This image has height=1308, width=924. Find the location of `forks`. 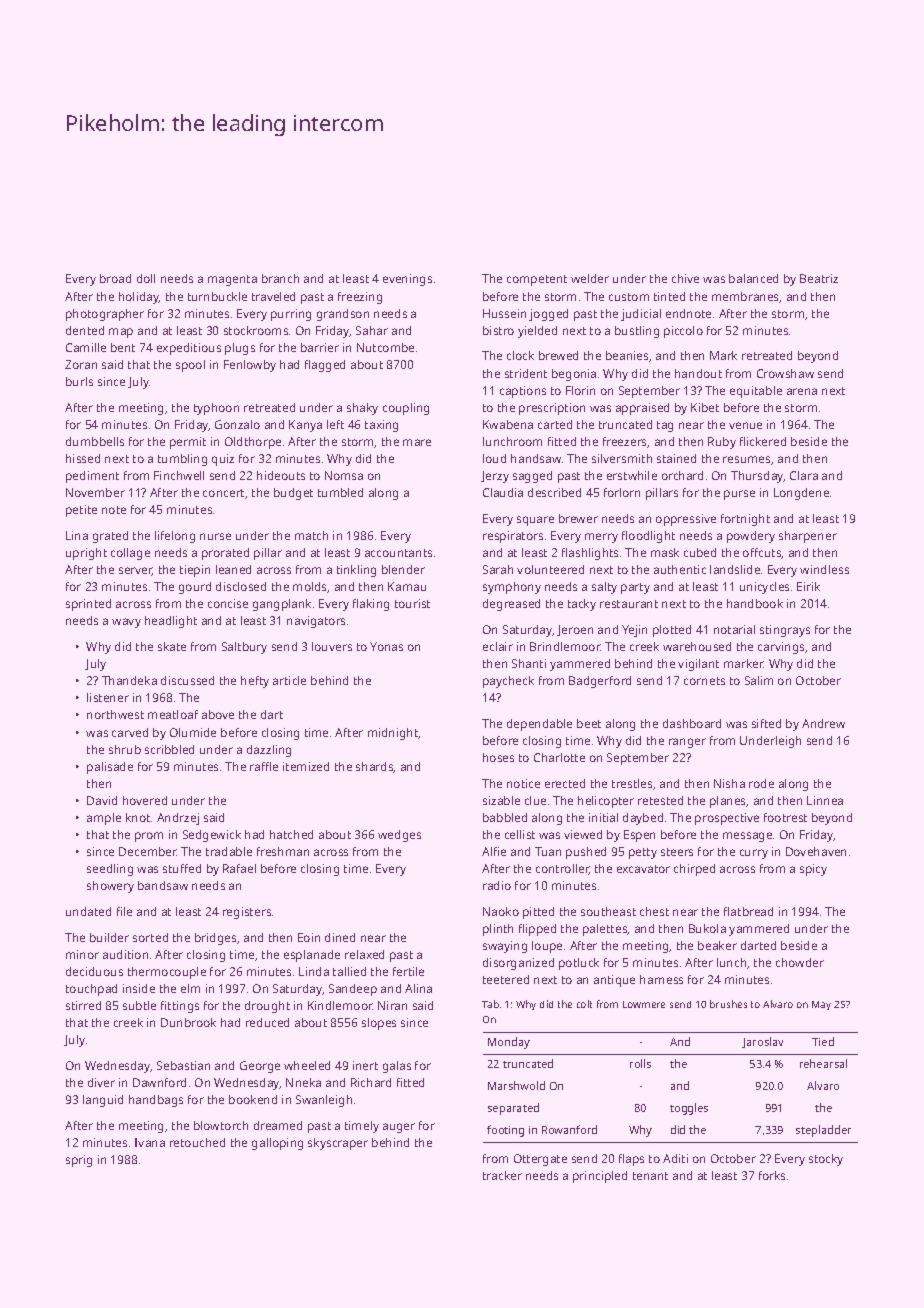

forks is located at coordinates (772, 1175).
